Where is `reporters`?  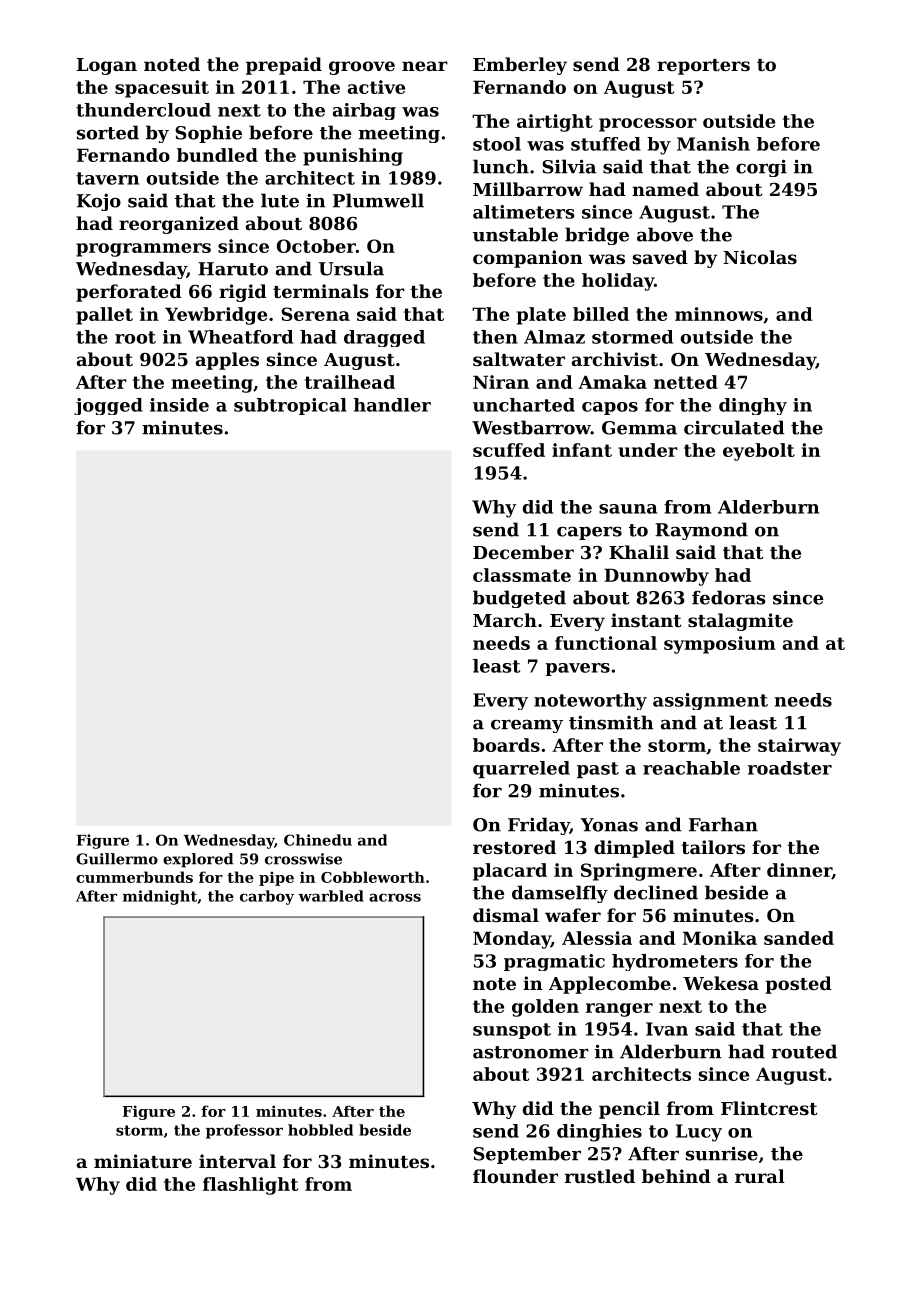 reporters is located at coordinates (703, 67).
